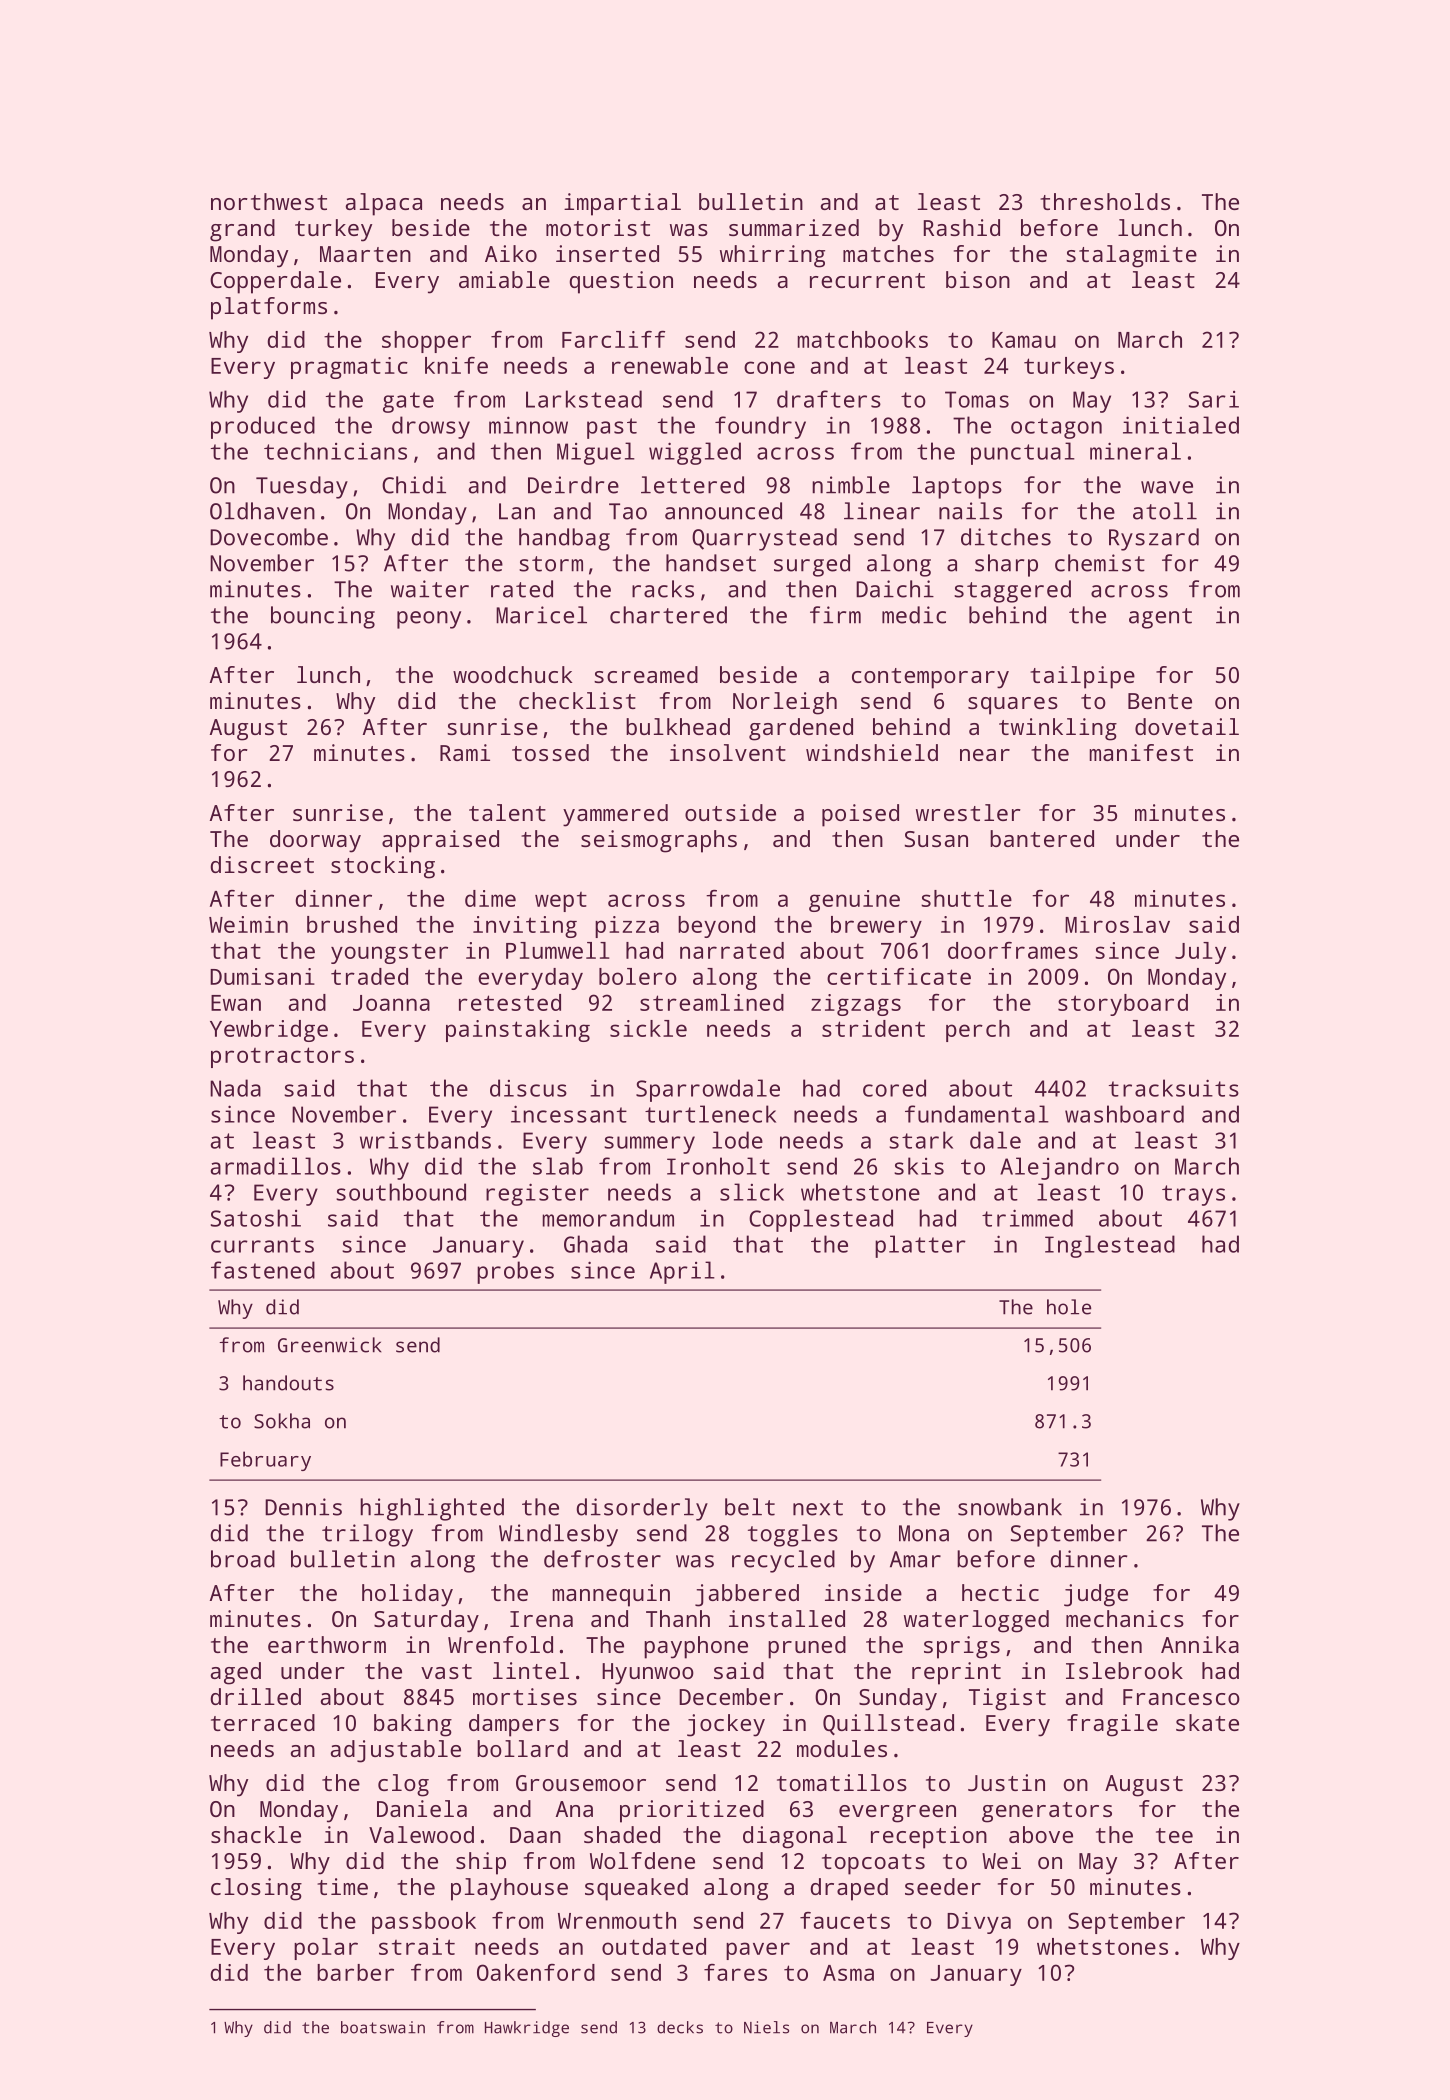 This image has width=1450, height=2100. Describe the element at coordinates (527, 2029) in the image. I see `Hawkridge` at that location.
